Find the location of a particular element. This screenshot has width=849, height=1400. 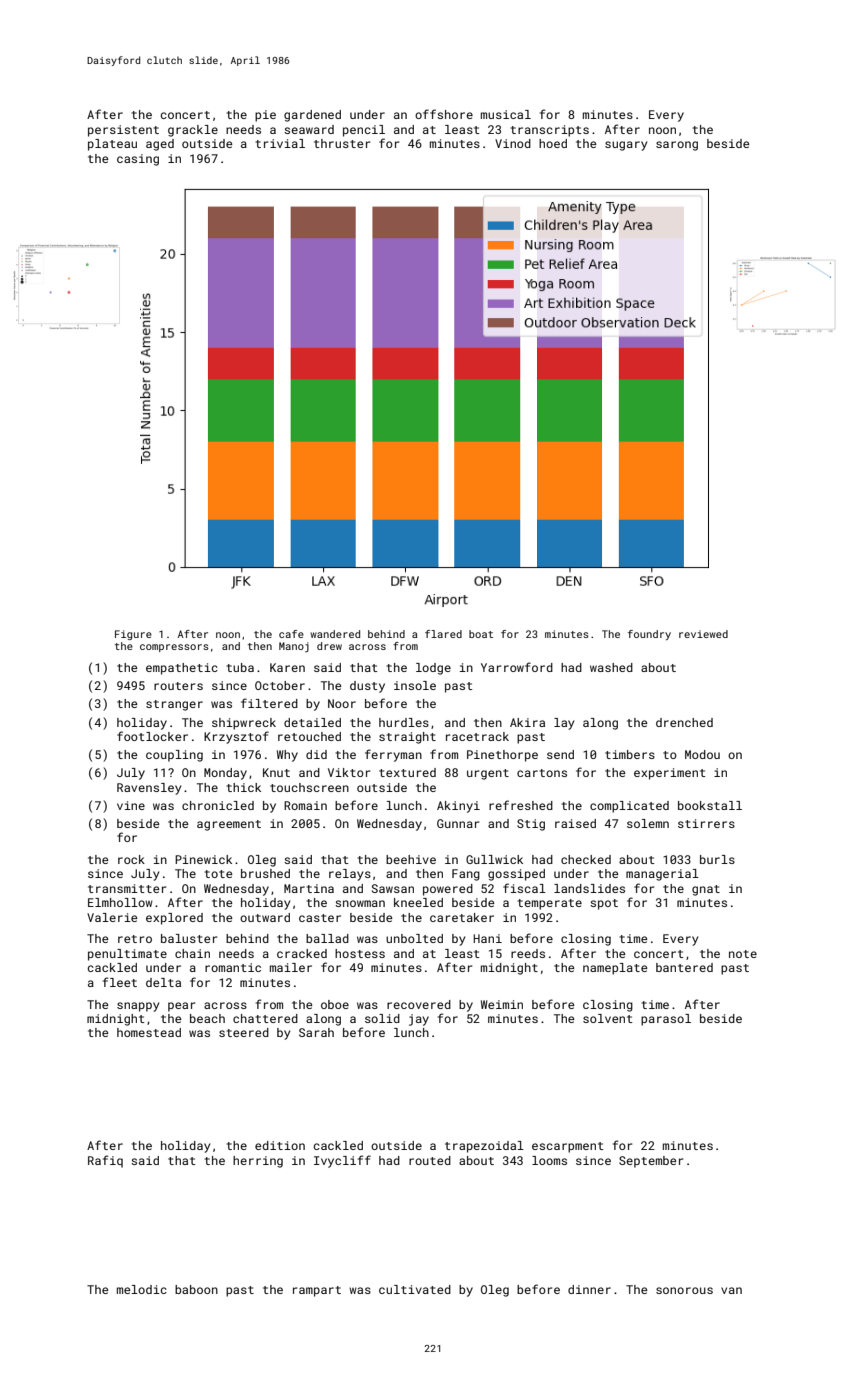

drenched is located at coordinates (684, 722).
